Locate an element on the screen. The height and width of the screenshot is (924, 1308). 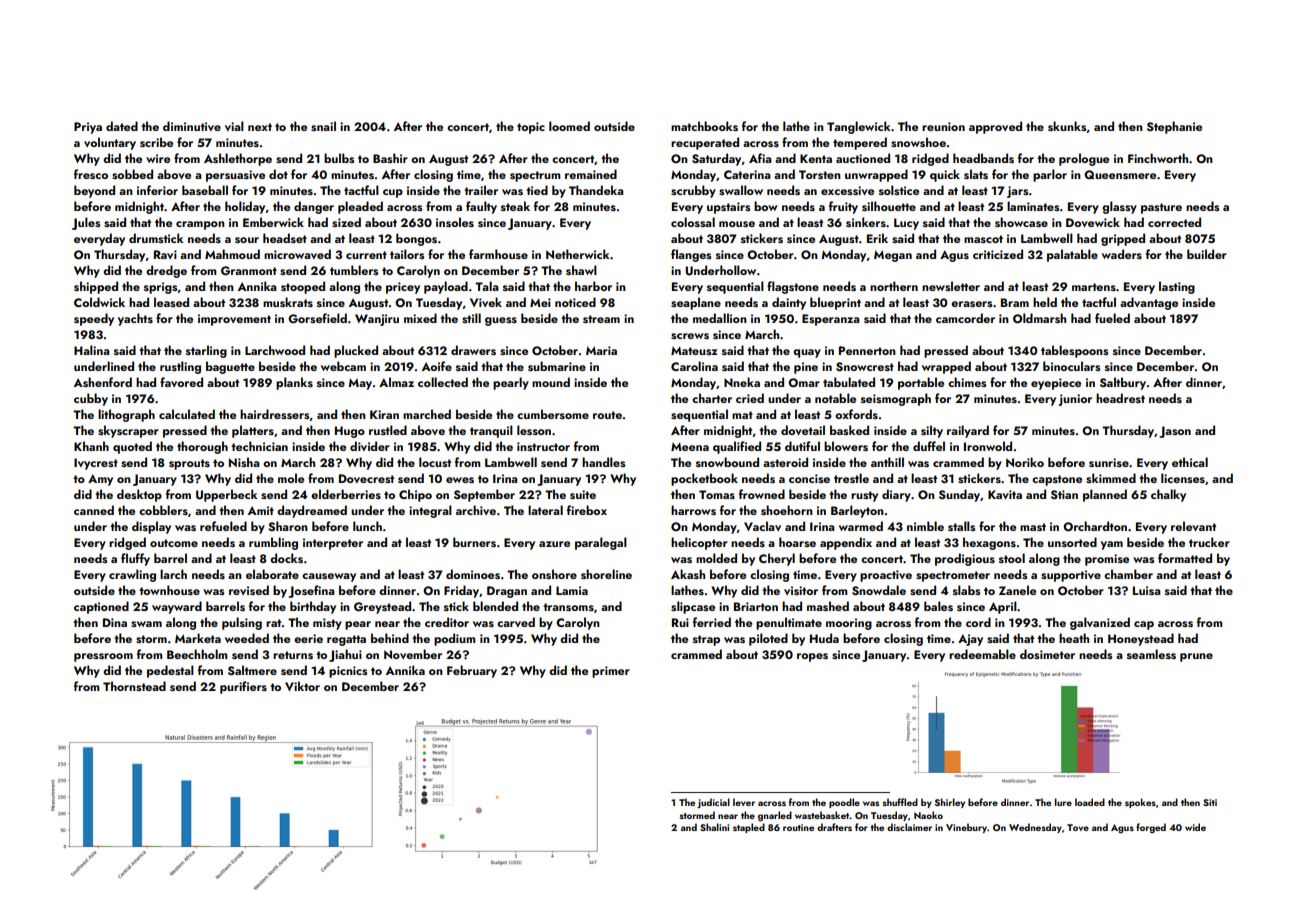
handles is located at coordinates (604, 462).
